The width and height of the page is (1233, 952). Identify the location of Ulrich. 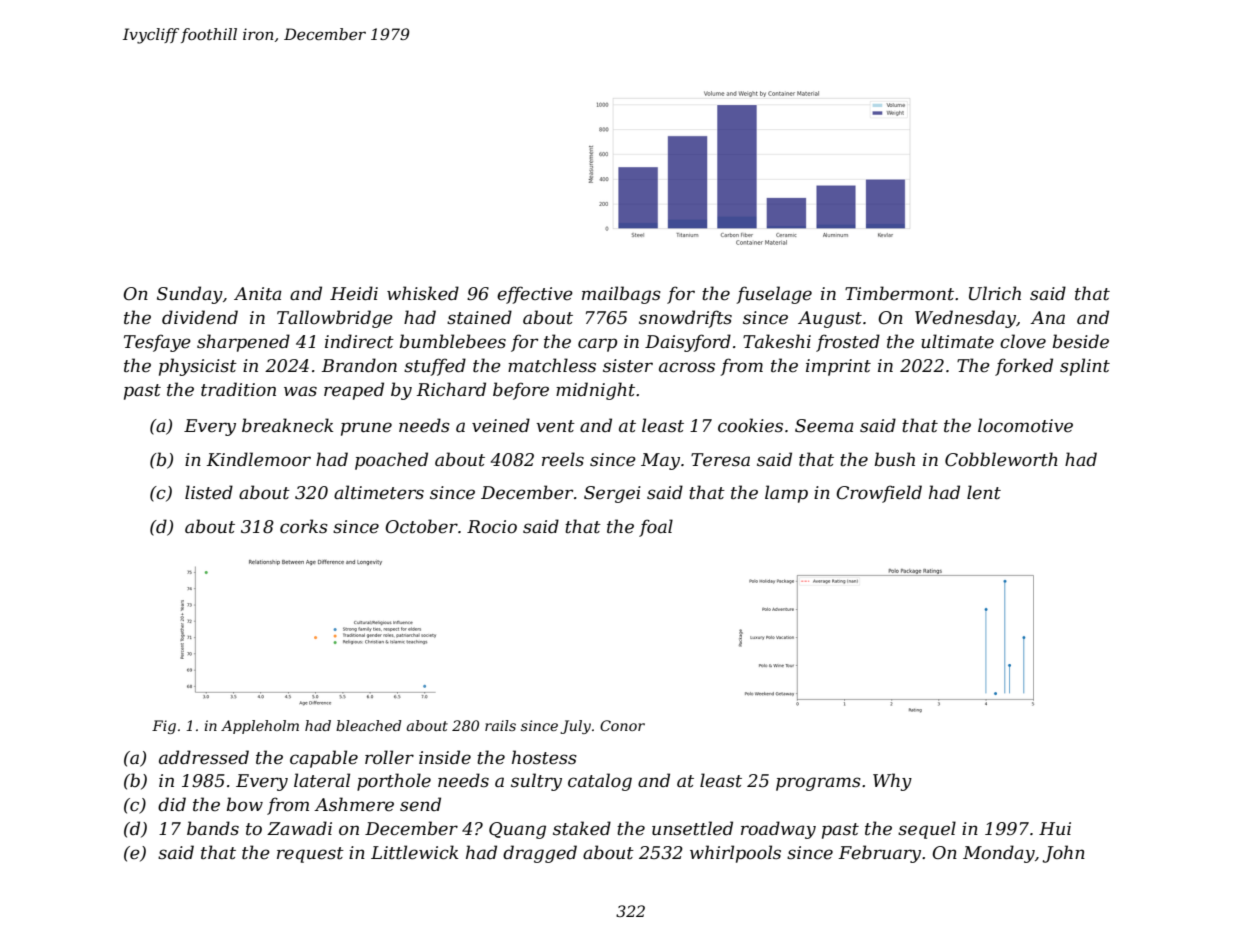
(995, 293).
